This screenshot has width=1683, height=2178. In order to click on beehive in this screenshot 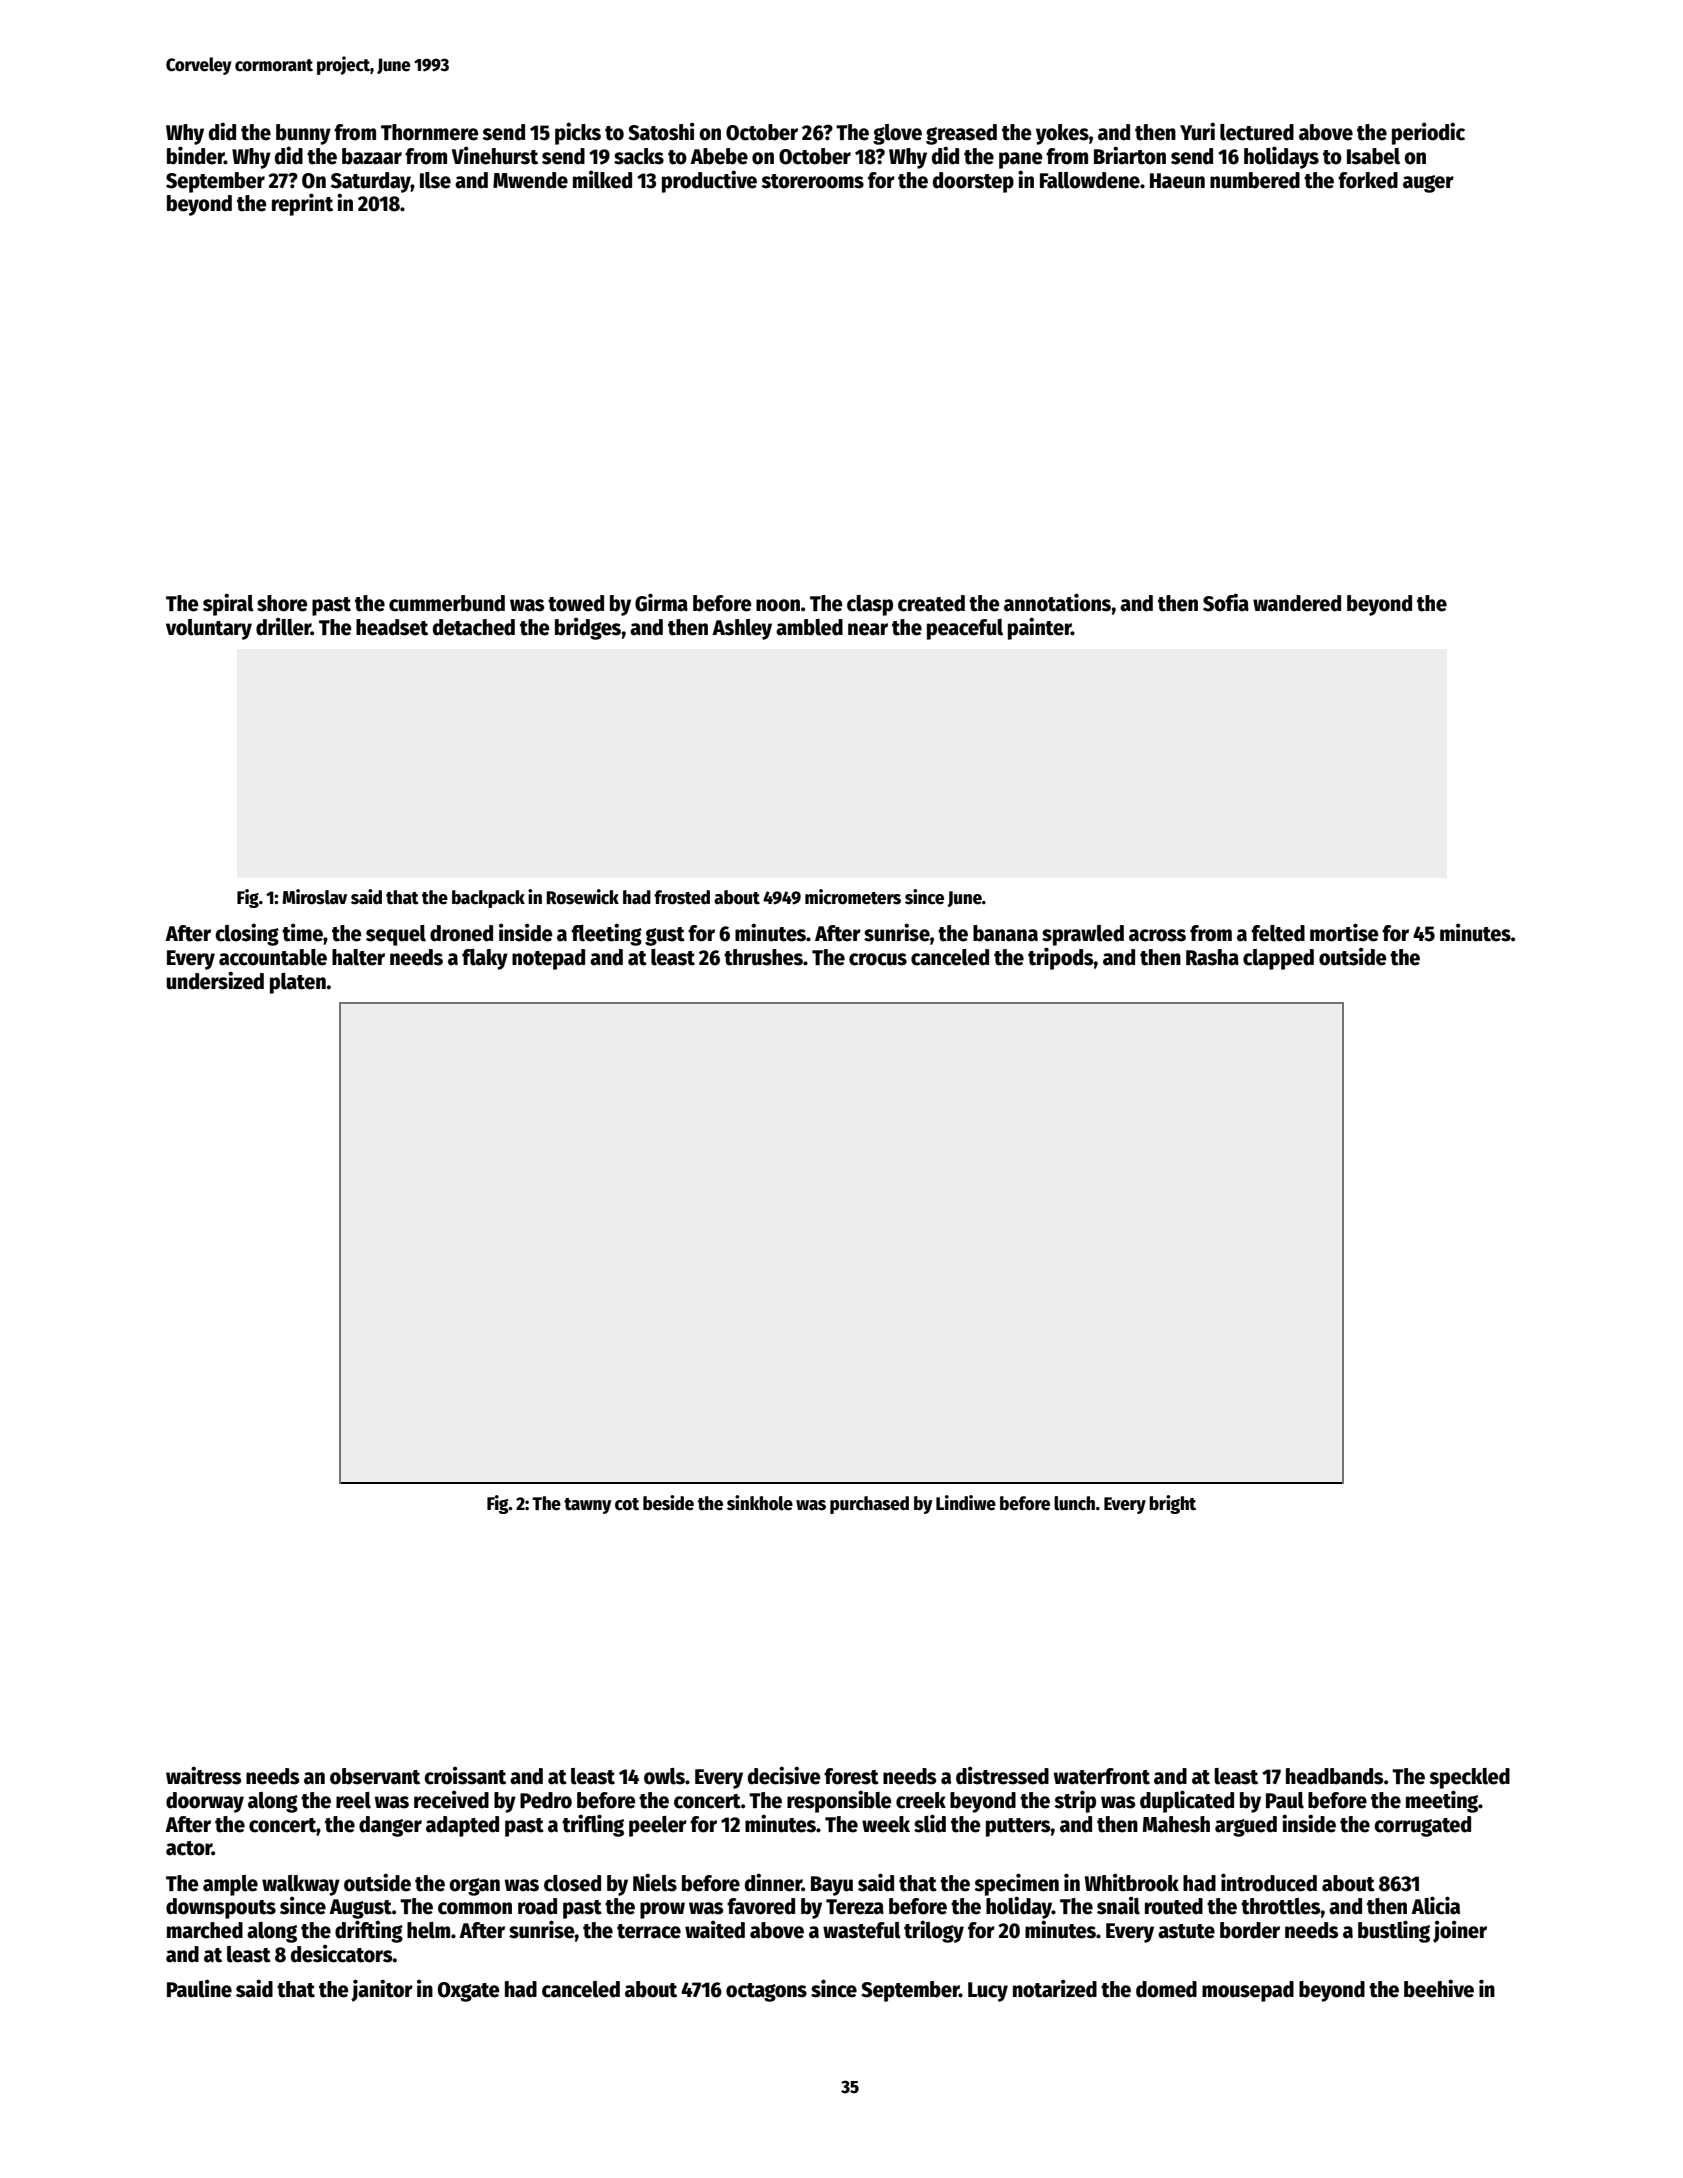, I will do `click(1439, 1988)`.
